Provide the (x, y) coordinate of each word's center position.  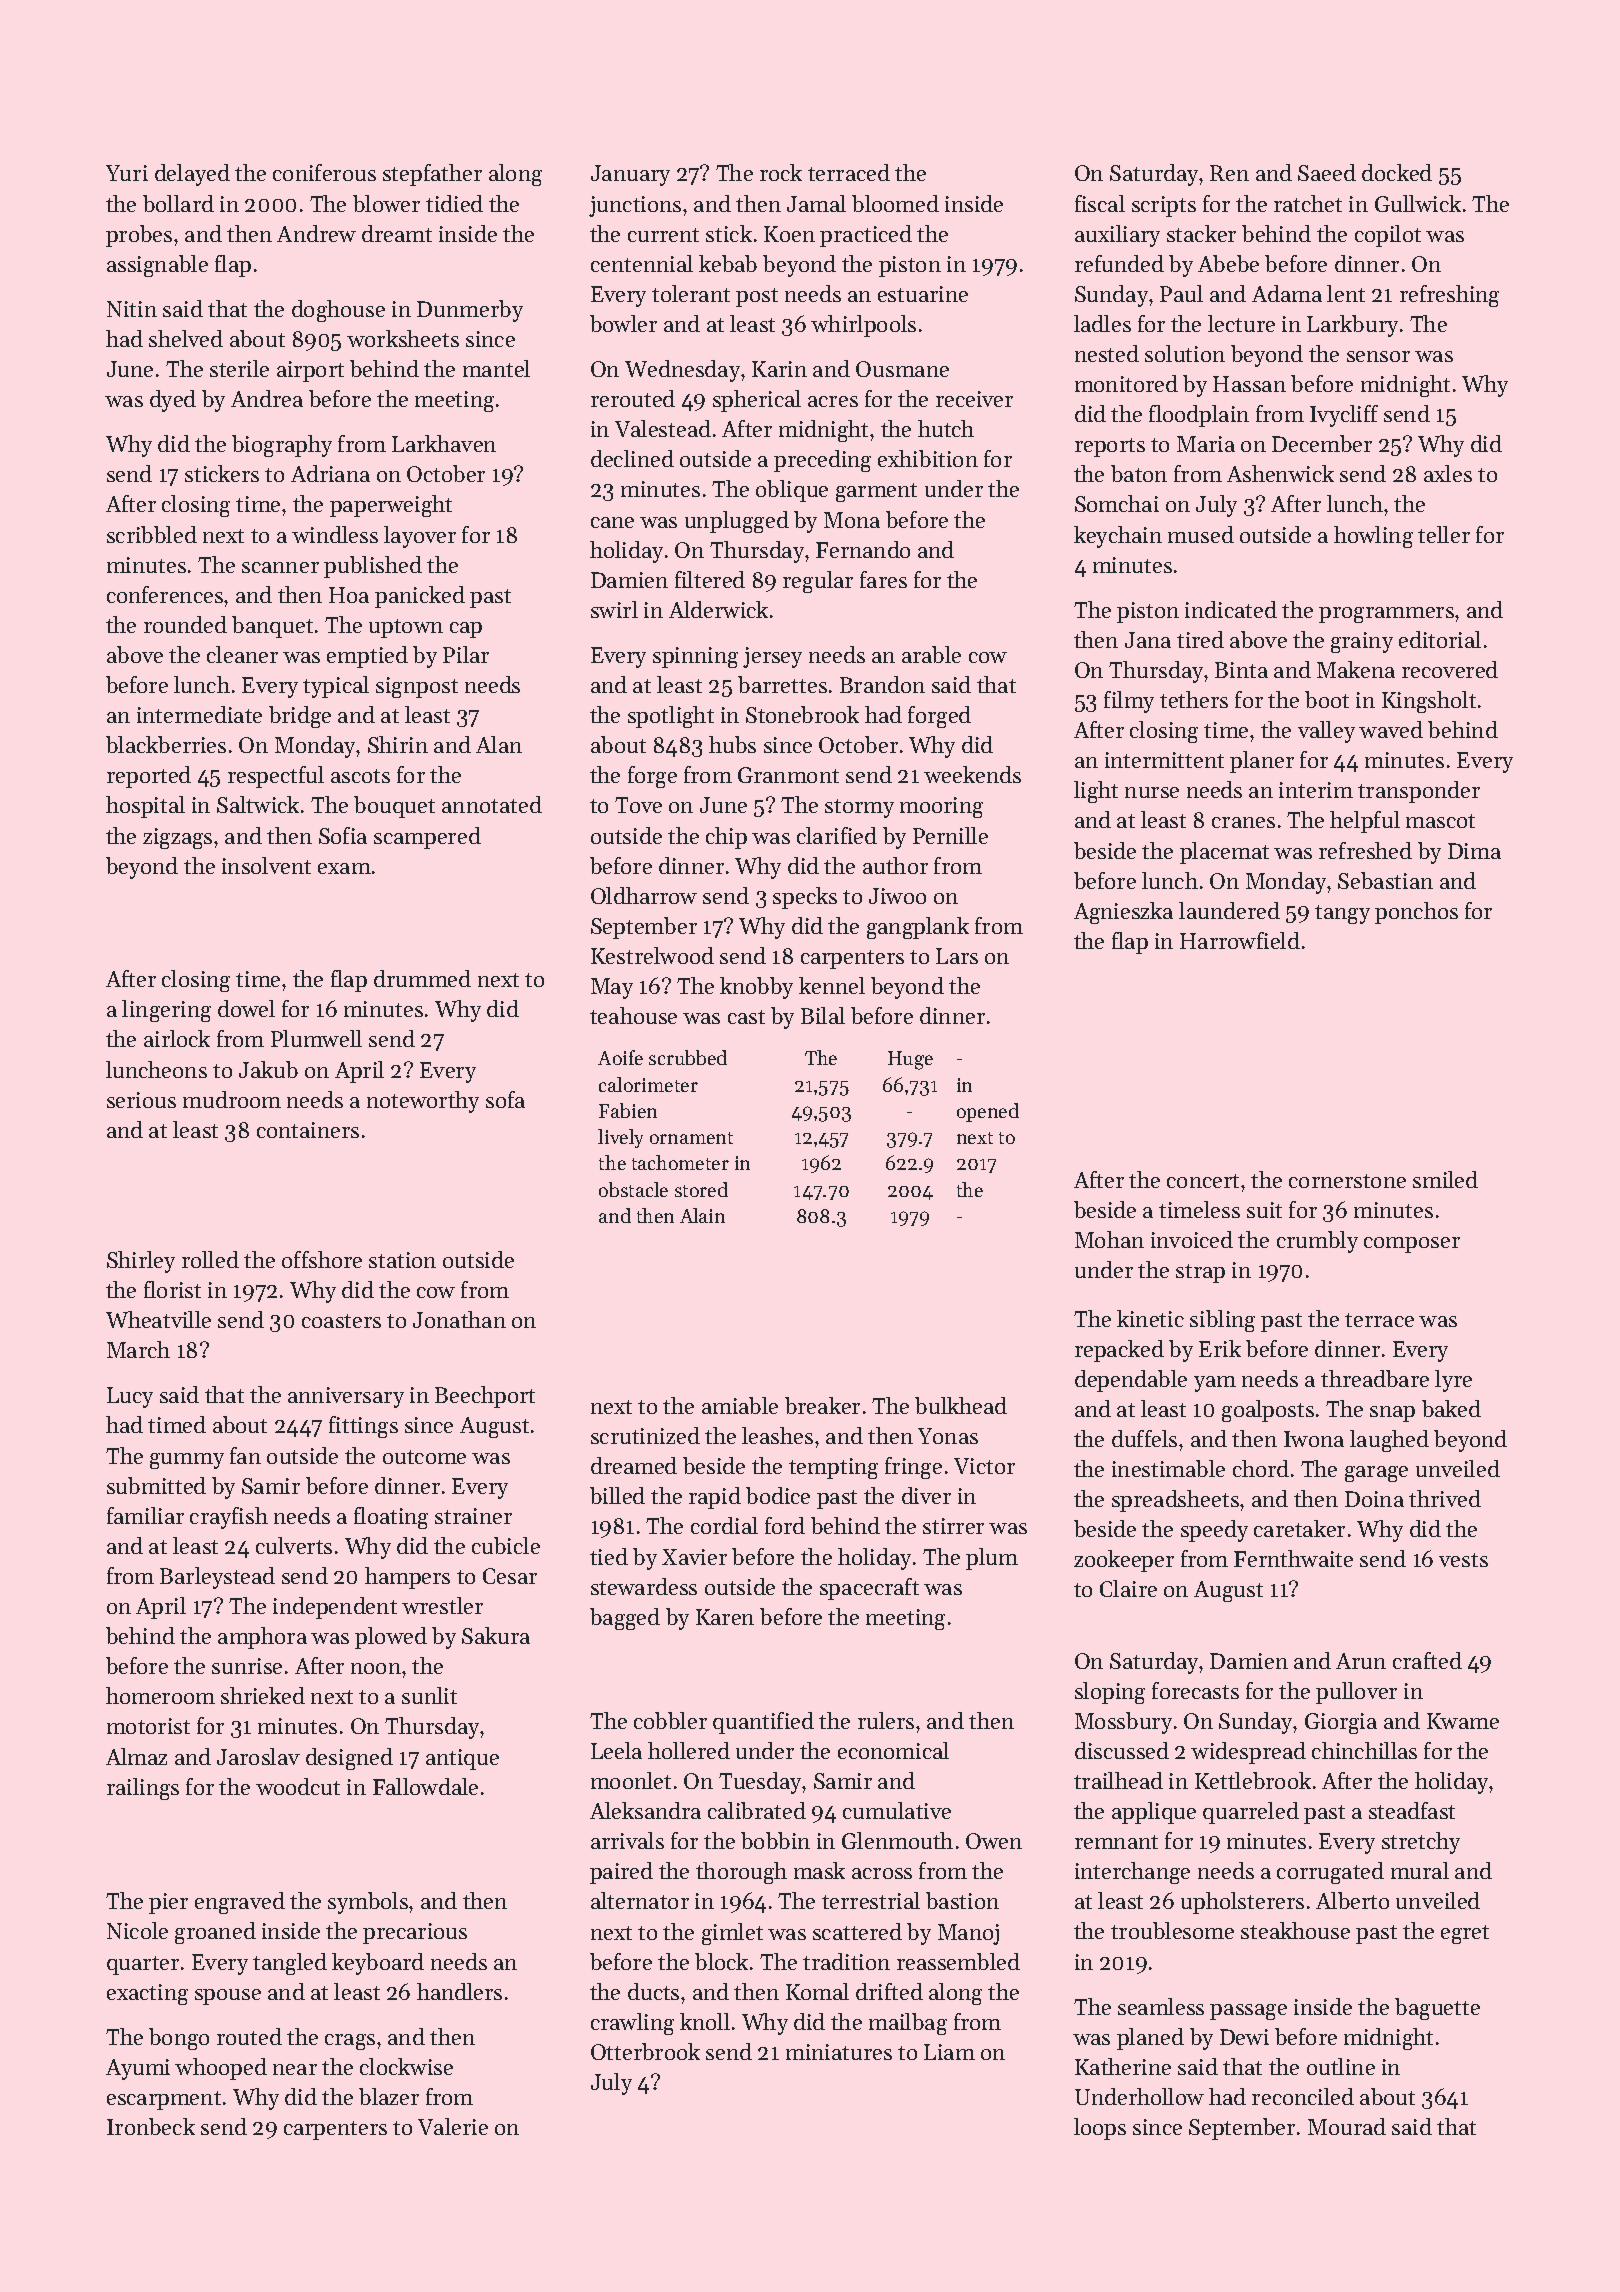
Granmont (788, 775)
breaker (822, 1405)
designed (349, 1759)
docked (1397, 172)
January (630, 175)
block (721, 1961)
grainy (1362, 642)
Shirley (141, 1262)
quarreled (1251, 1813)
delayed (192, 175)
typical (336, 687)
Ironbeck (151, 2126)
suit (1264, 1210)
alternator (640, 1900)
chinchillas (1364, 1750)
